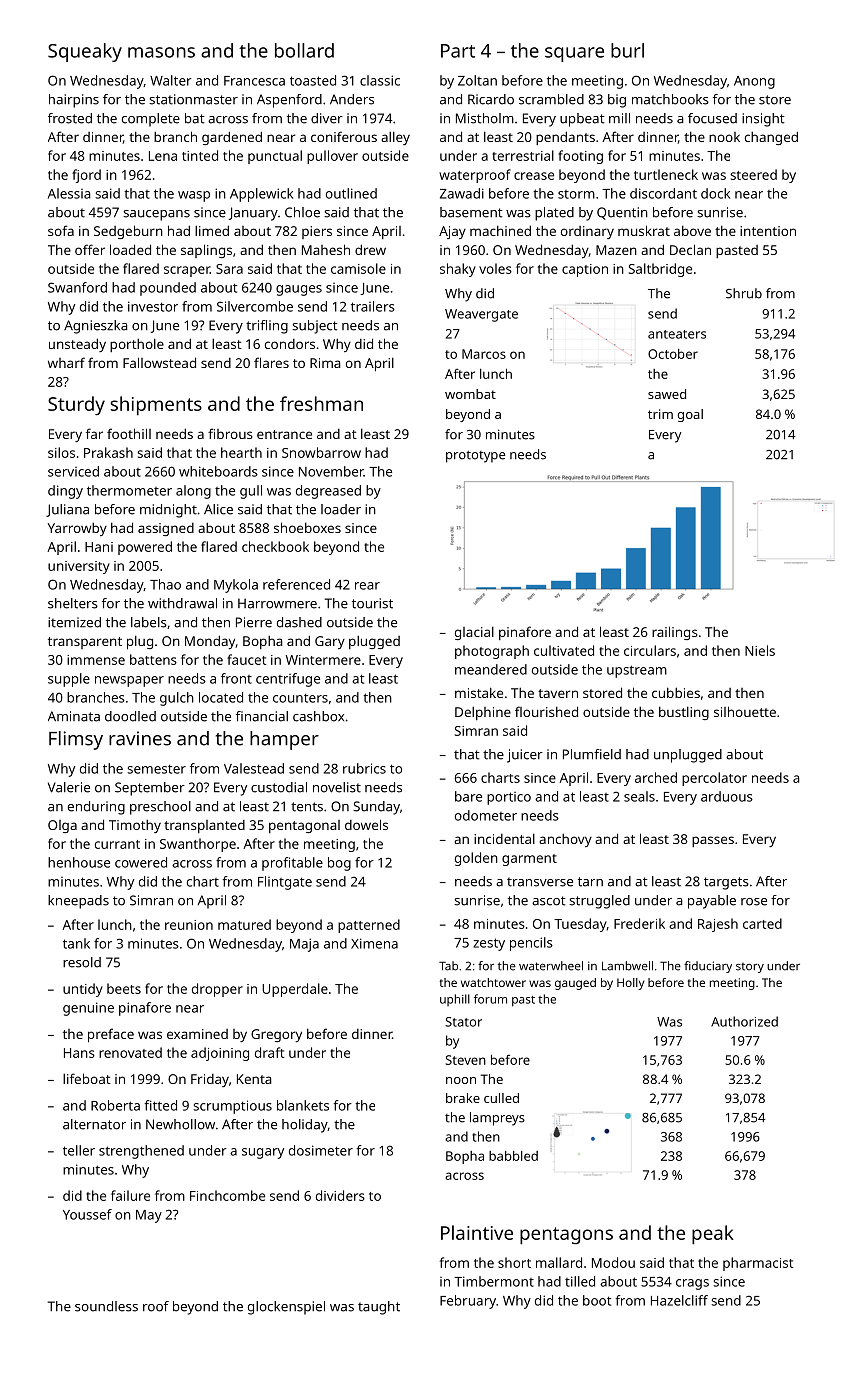  What do you see at coordinates (690, 415) in the screenshot?
I see `goal` at bounding box center [690, 415].
